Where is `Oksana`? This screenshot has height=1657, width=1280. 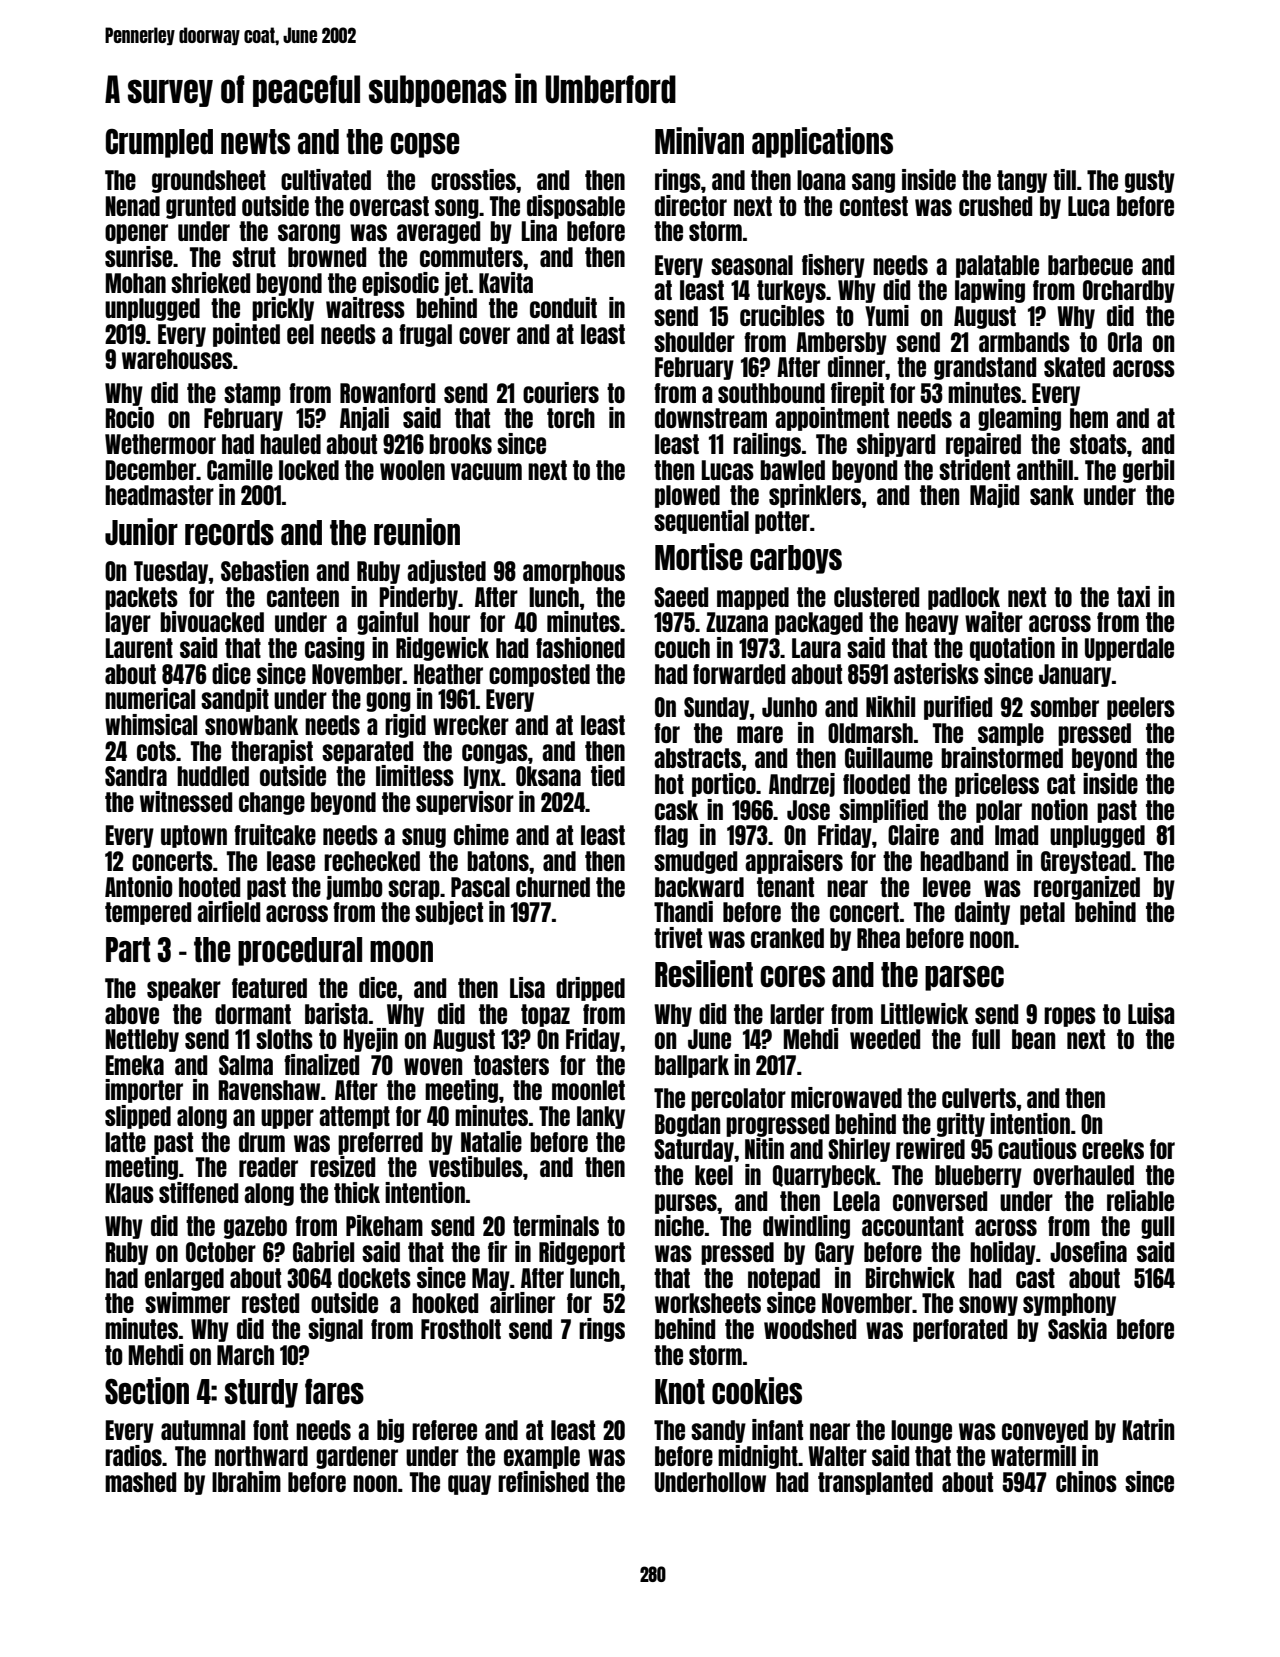 Oksana is located at coordinates (548, 776).
